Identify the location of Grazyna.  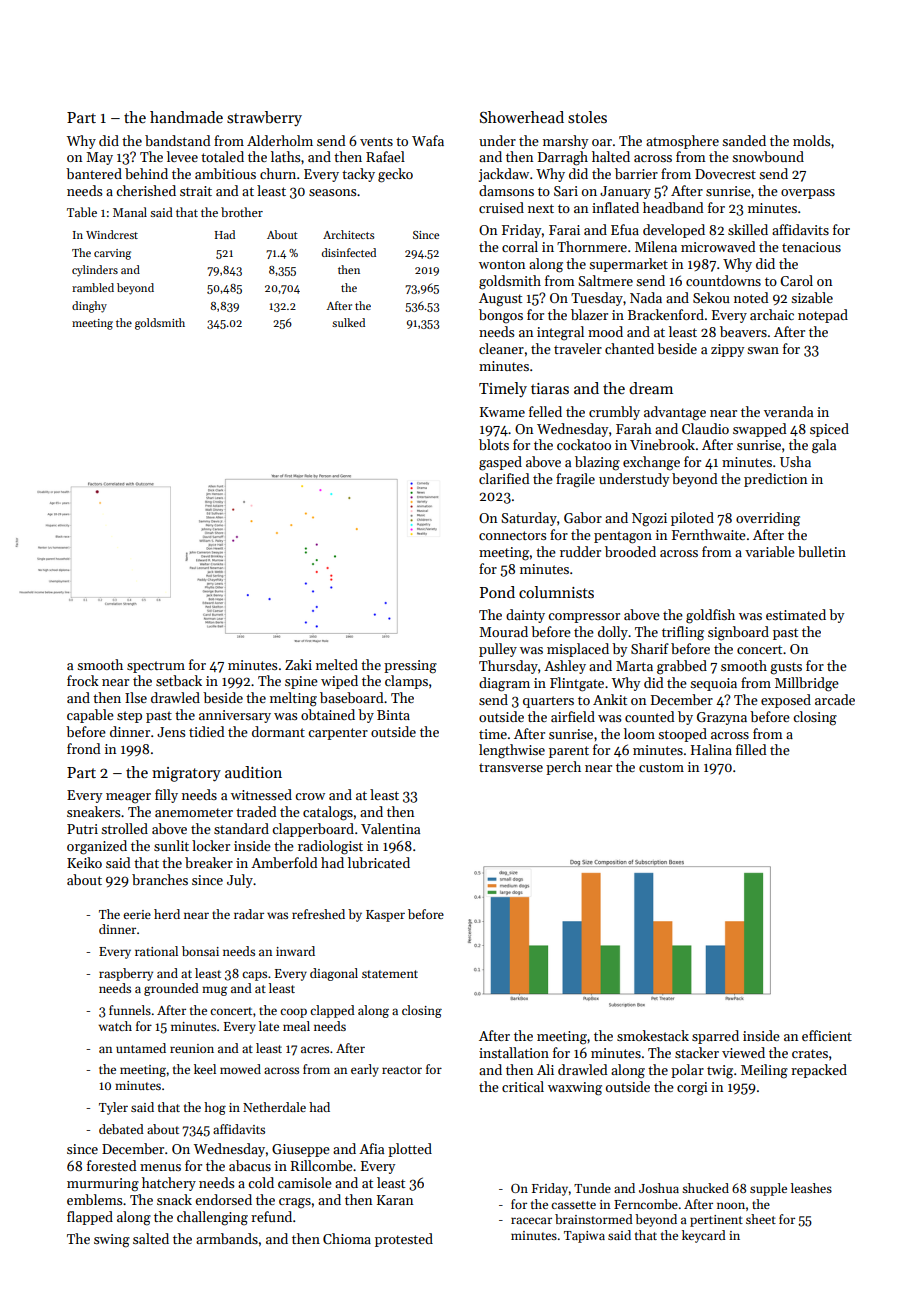
(722, 718).
